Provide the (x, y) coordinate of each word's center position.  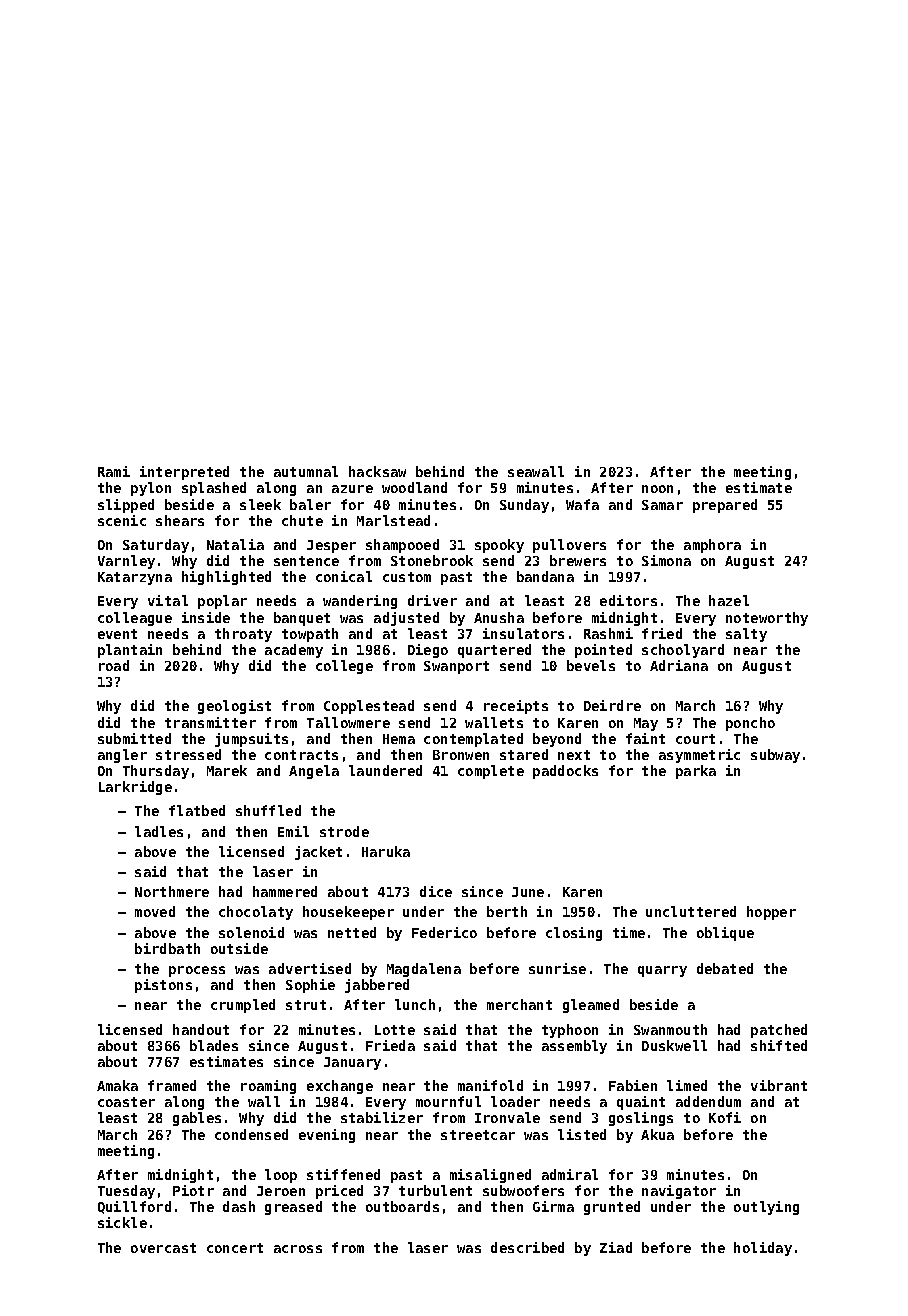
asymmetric (699, 756)
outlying (766, 1208)
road (114, 665)
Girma (553, 1206)
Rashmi (608, 633)
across (298, 1249)
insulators (523, 633)
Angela (314, 772)
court (695, 739)
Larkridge (135, 788)
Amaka (117, 1085)
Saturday (156, 546)
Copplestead (369, 707)
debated (725, 968)
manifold (490, 1085)
